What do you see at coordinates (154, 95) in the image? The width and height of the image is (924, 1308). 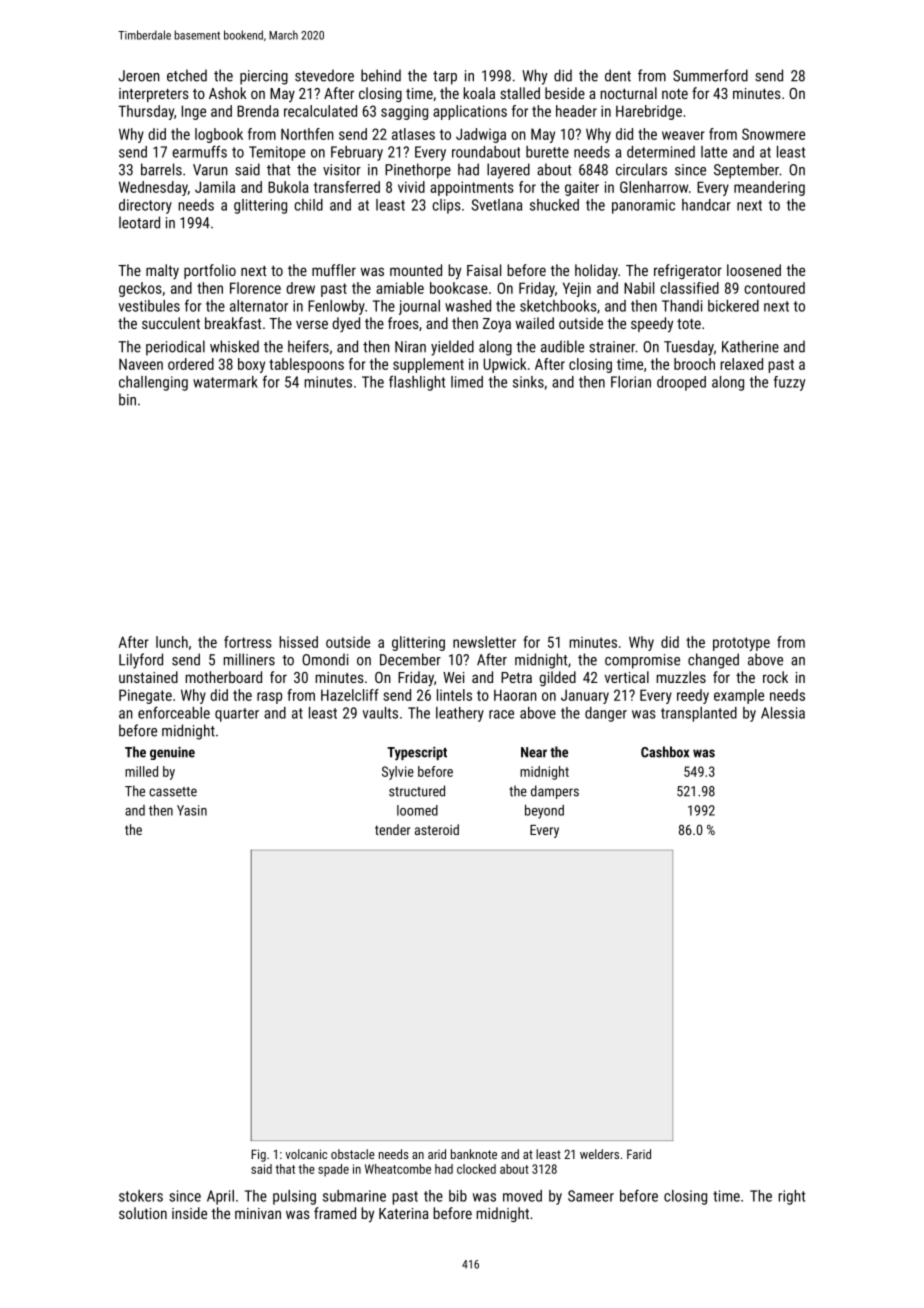 I see `interpreters` at bounding box center [154, 95].
